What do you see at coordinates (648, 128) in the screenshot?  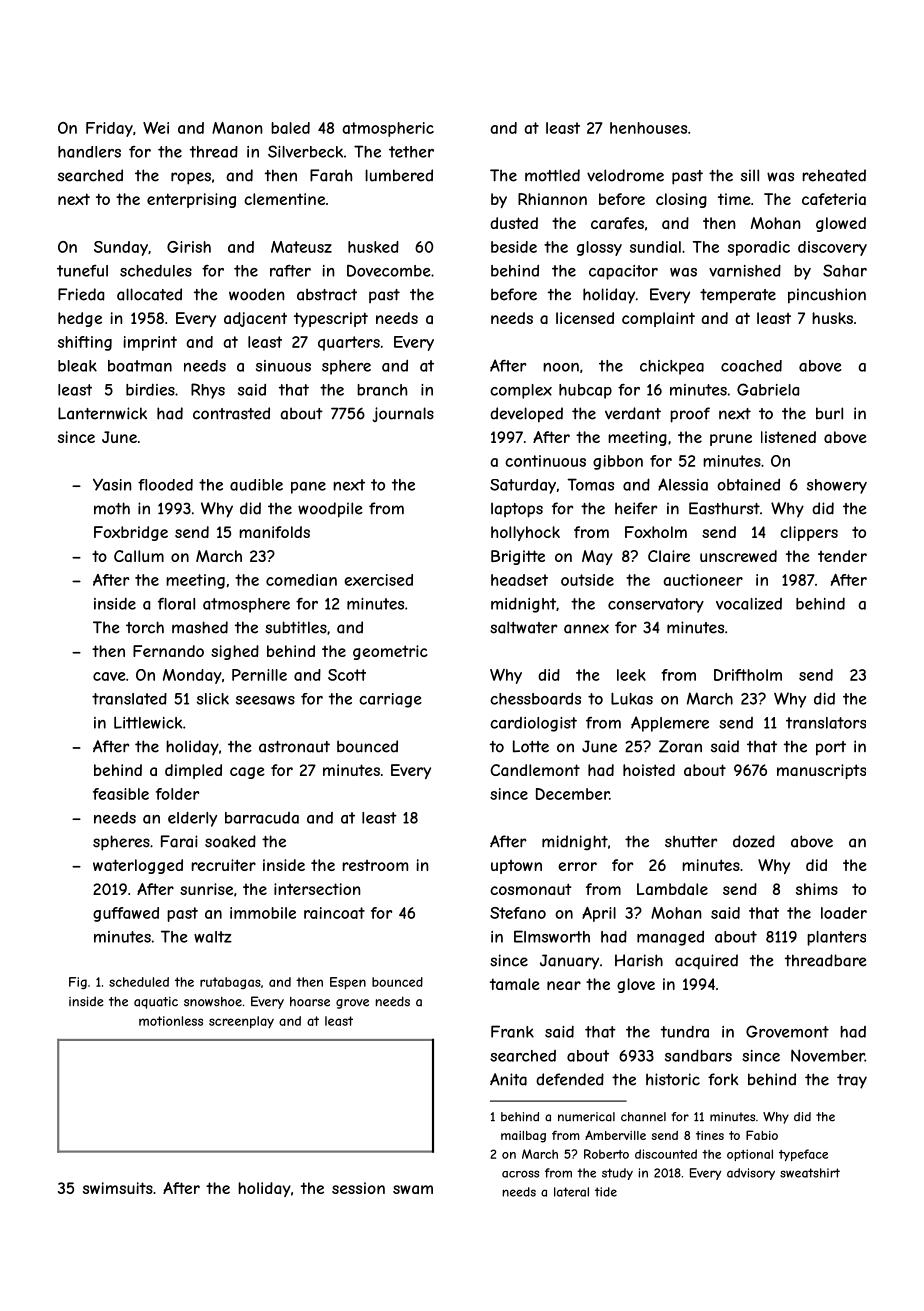 I see `henhouses` at bounding box center [648, 128].
